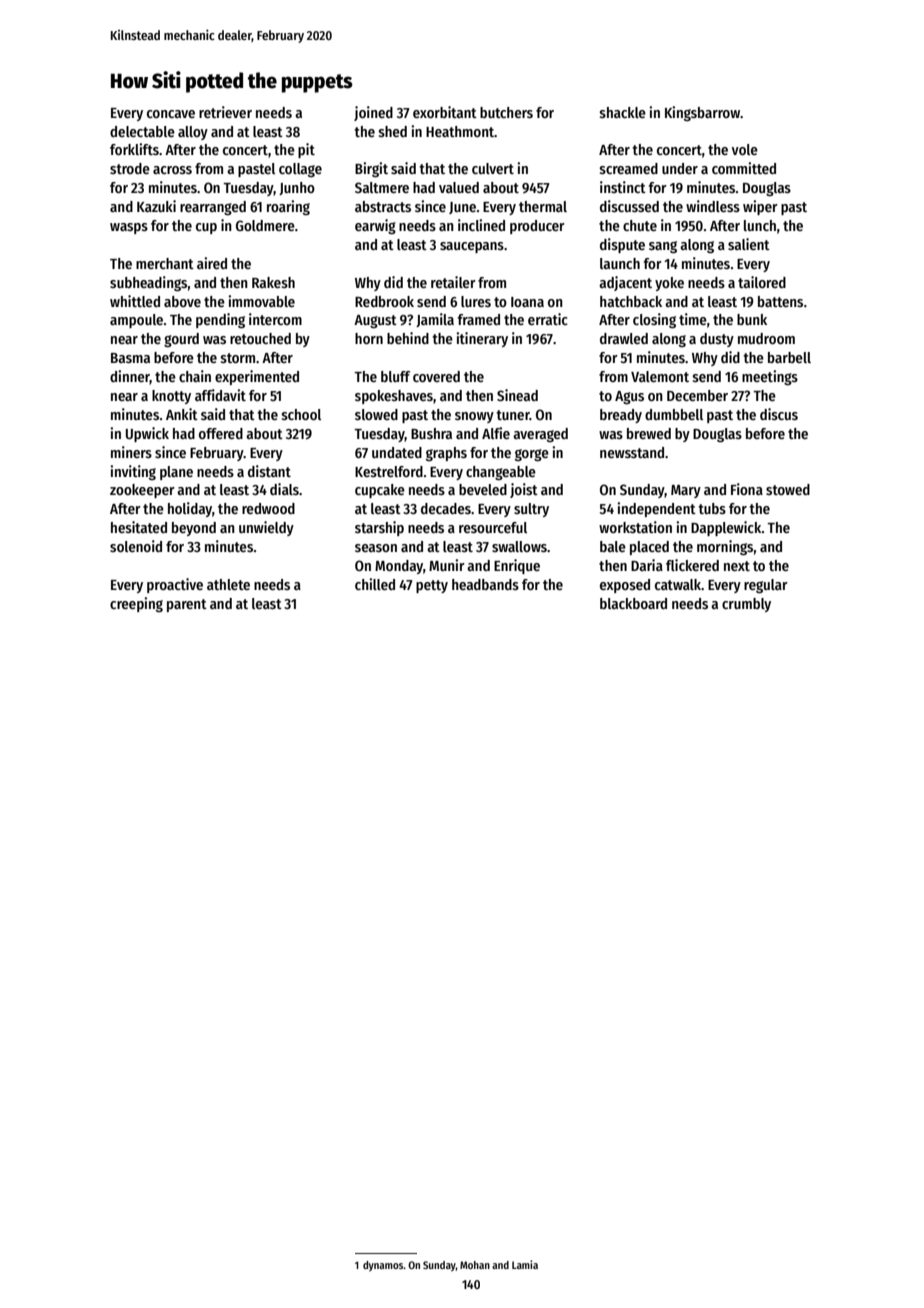 This screenshot has width=924, height=1308. What do you see at coordinates (142, 131) in the screenshot?
I see `delectable` at bounding box center [142, 131].
